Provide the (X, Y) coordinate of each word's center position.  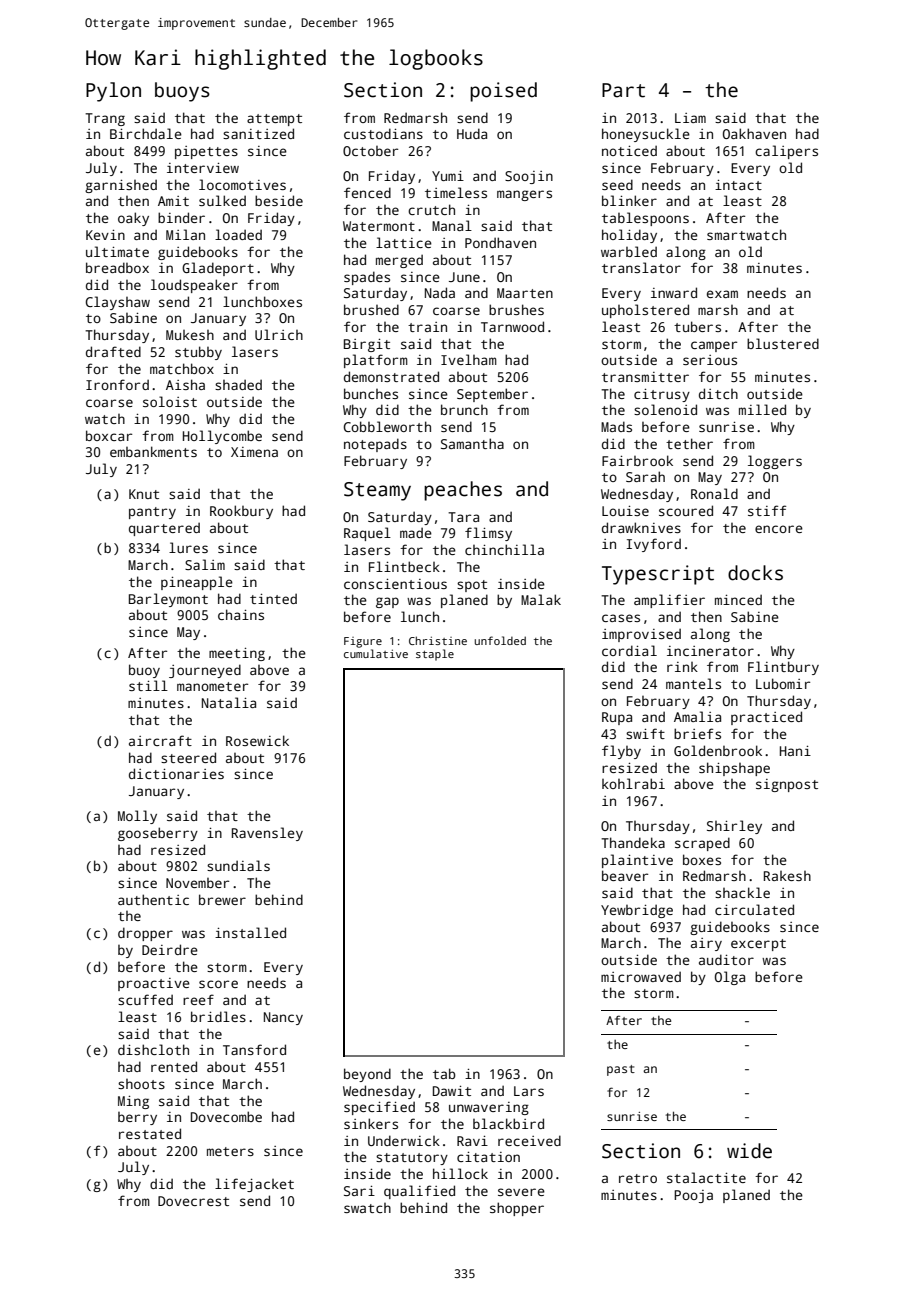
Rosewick (257, 740)
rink (682, 667)
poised (503, 92)
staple (435, 655)
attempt (274, 120)
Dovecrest (193, 1201)
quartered (164, 529)
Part (623, 90)
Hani (795, 751)
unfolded (500, 640)
